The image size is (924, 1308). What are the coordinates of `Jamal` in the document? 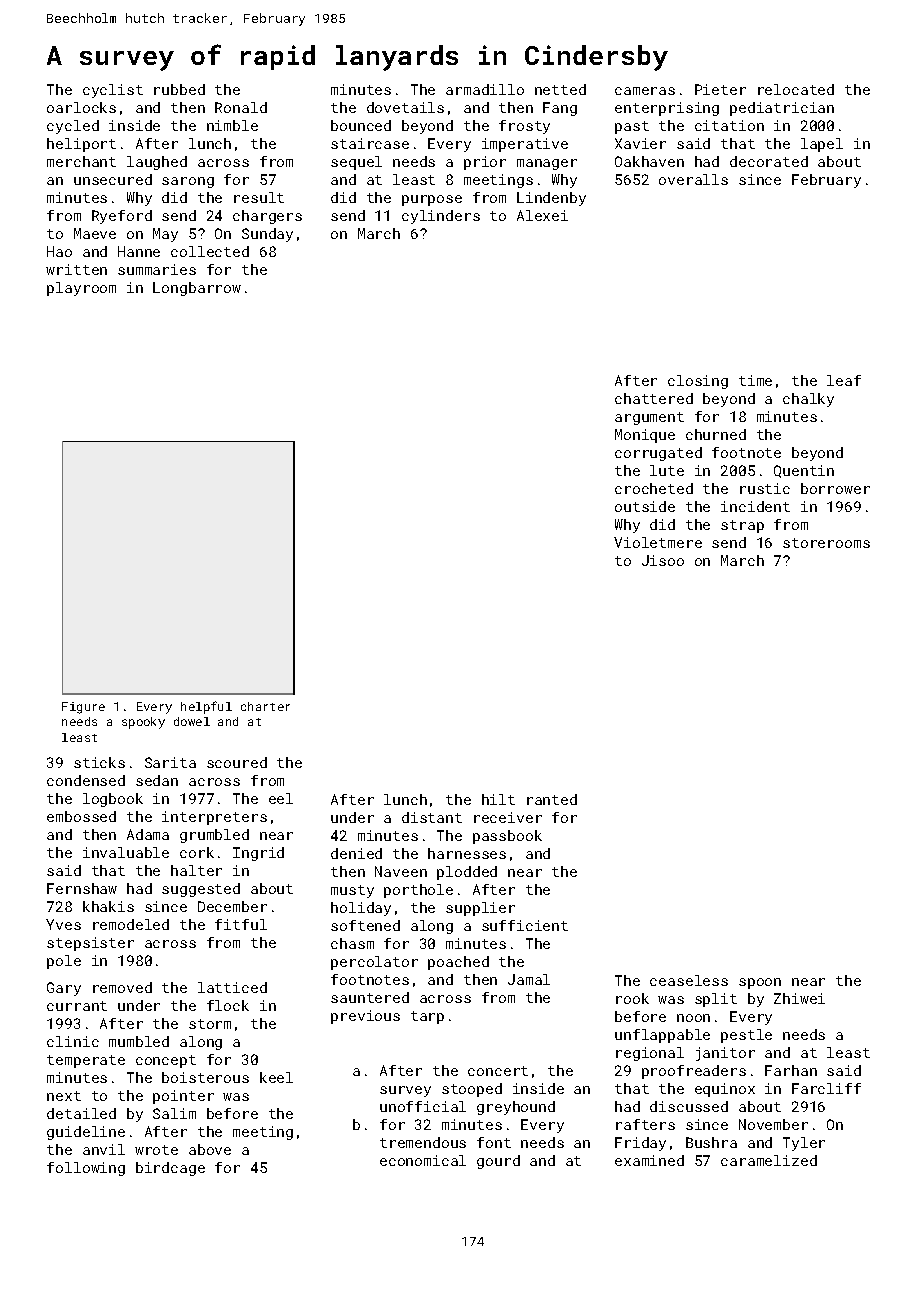 It's located at (529, 979).
